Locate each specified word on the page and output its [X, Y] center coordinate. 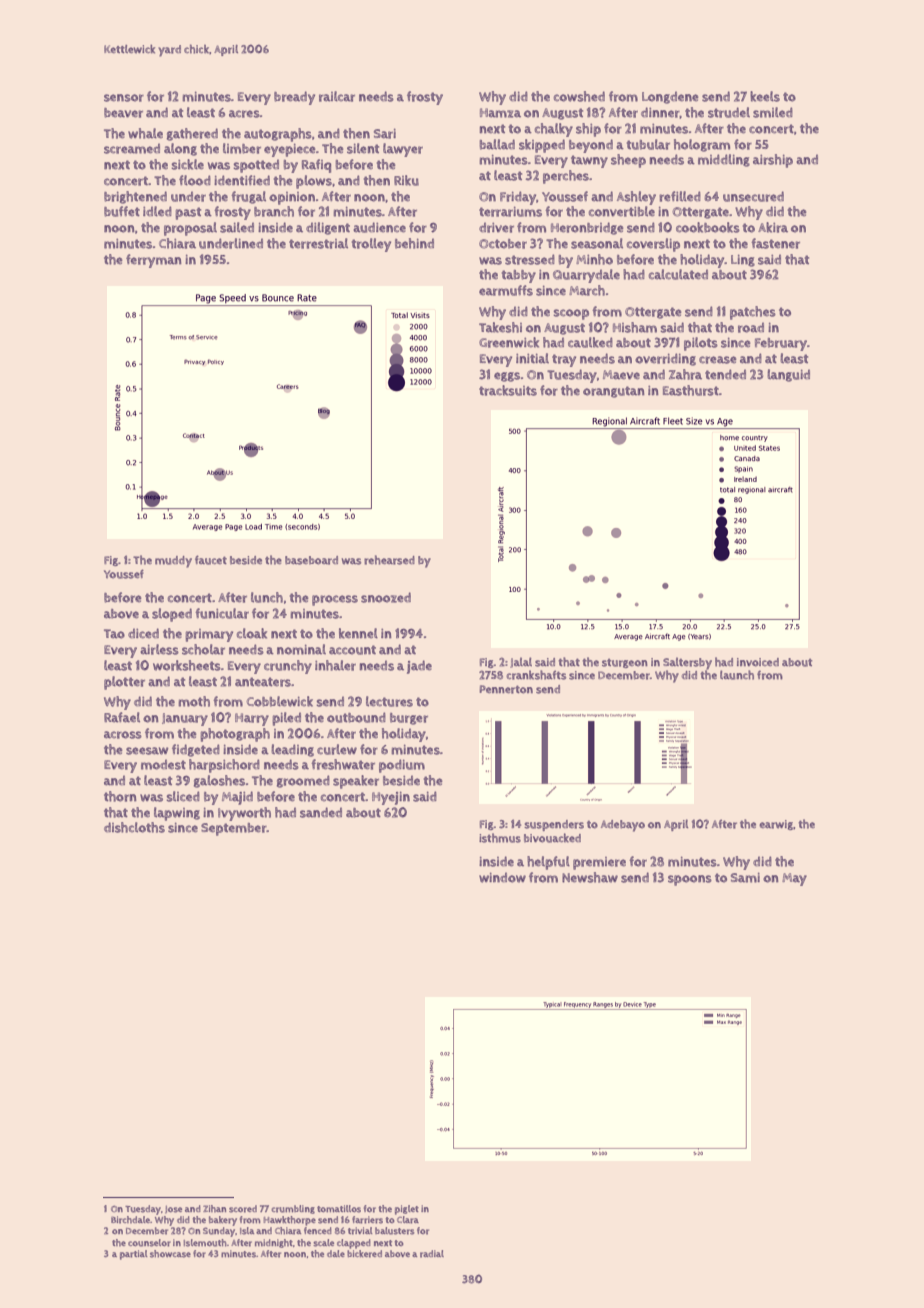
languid [788, 375]
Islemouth [205, 1243]
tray [564, 360]
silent [363, 148]
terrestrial [318, 243]
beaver [123, 113]
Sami [745, 878]
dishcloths [134, 827]
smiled [773, 112]
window [502, 877]
